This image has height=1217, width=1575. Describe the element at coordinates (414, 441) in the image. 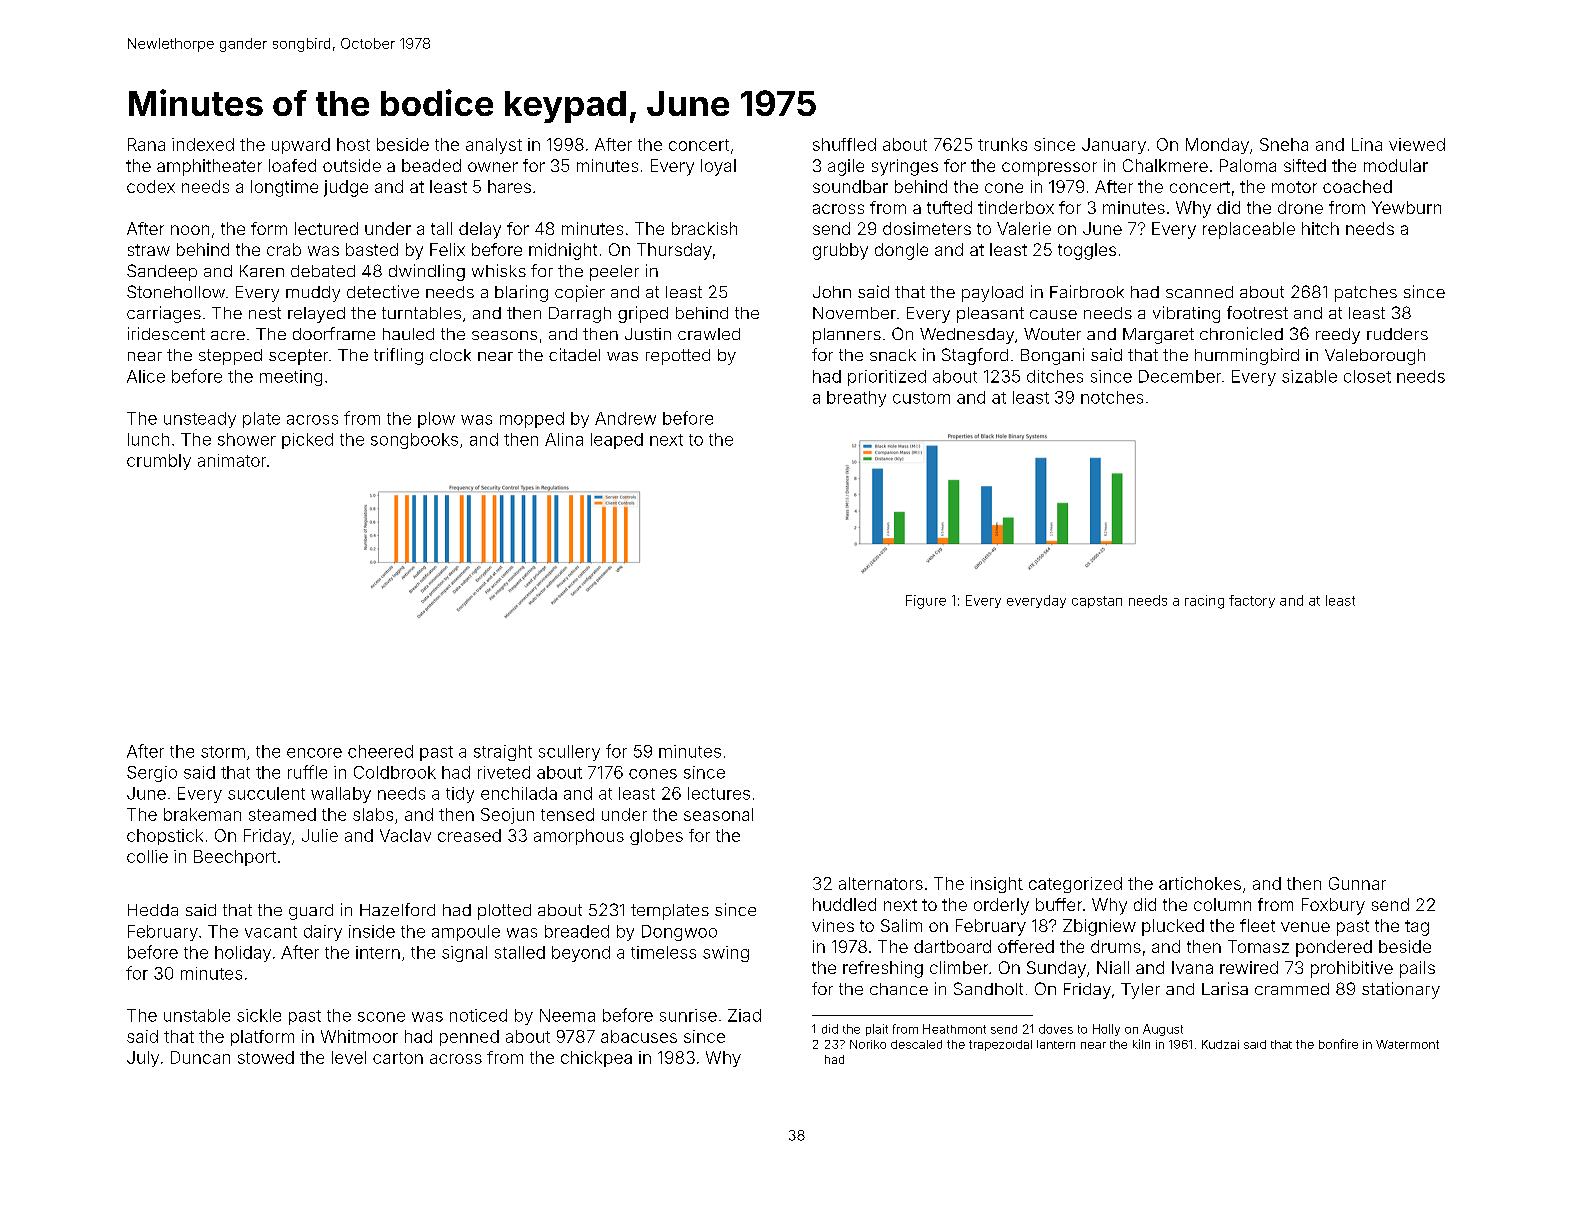

I see `songbooks` at that location.
